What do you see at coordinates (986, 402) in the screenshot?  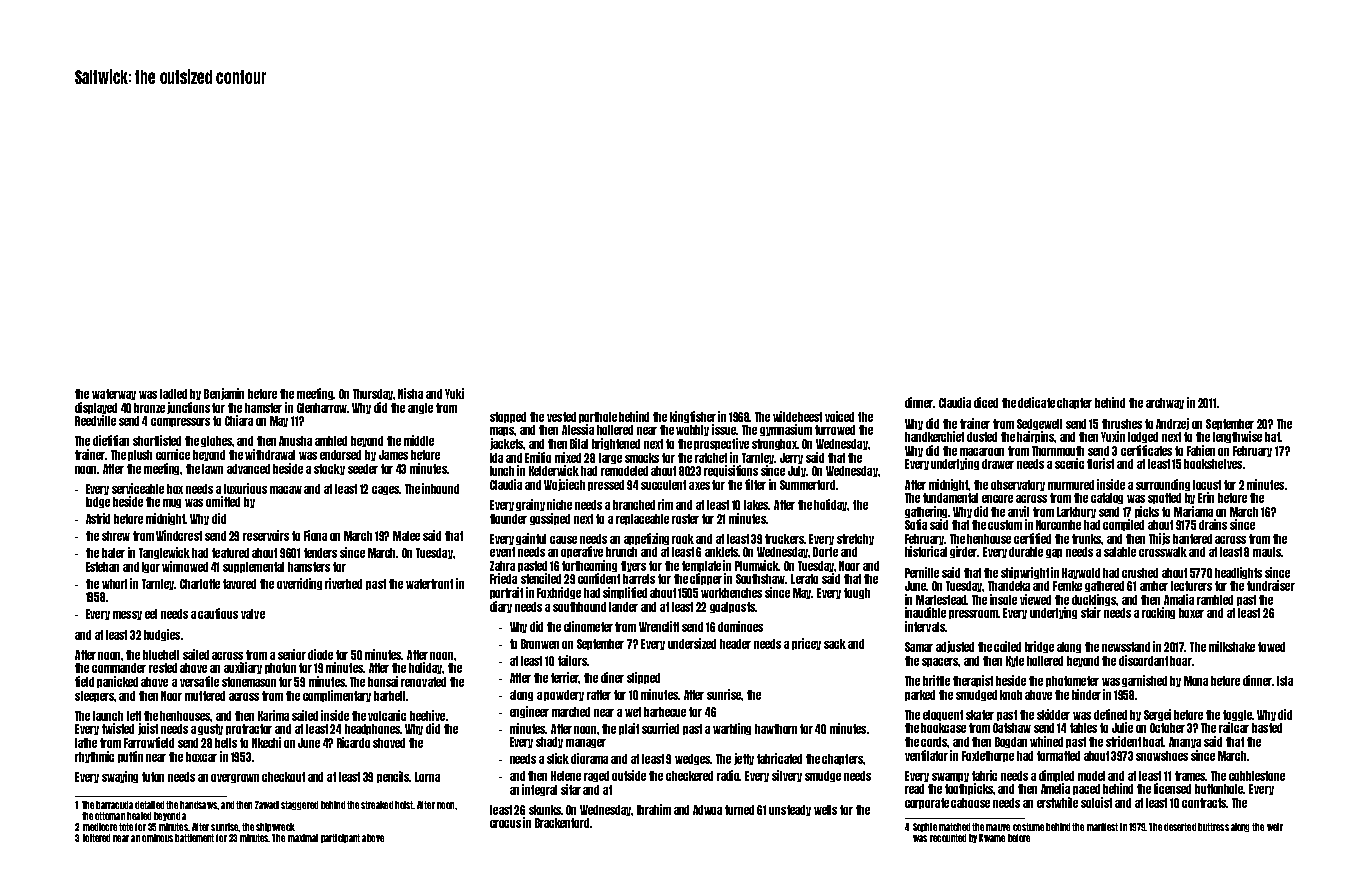 I see `diced` at bounding box center [986, 402].
